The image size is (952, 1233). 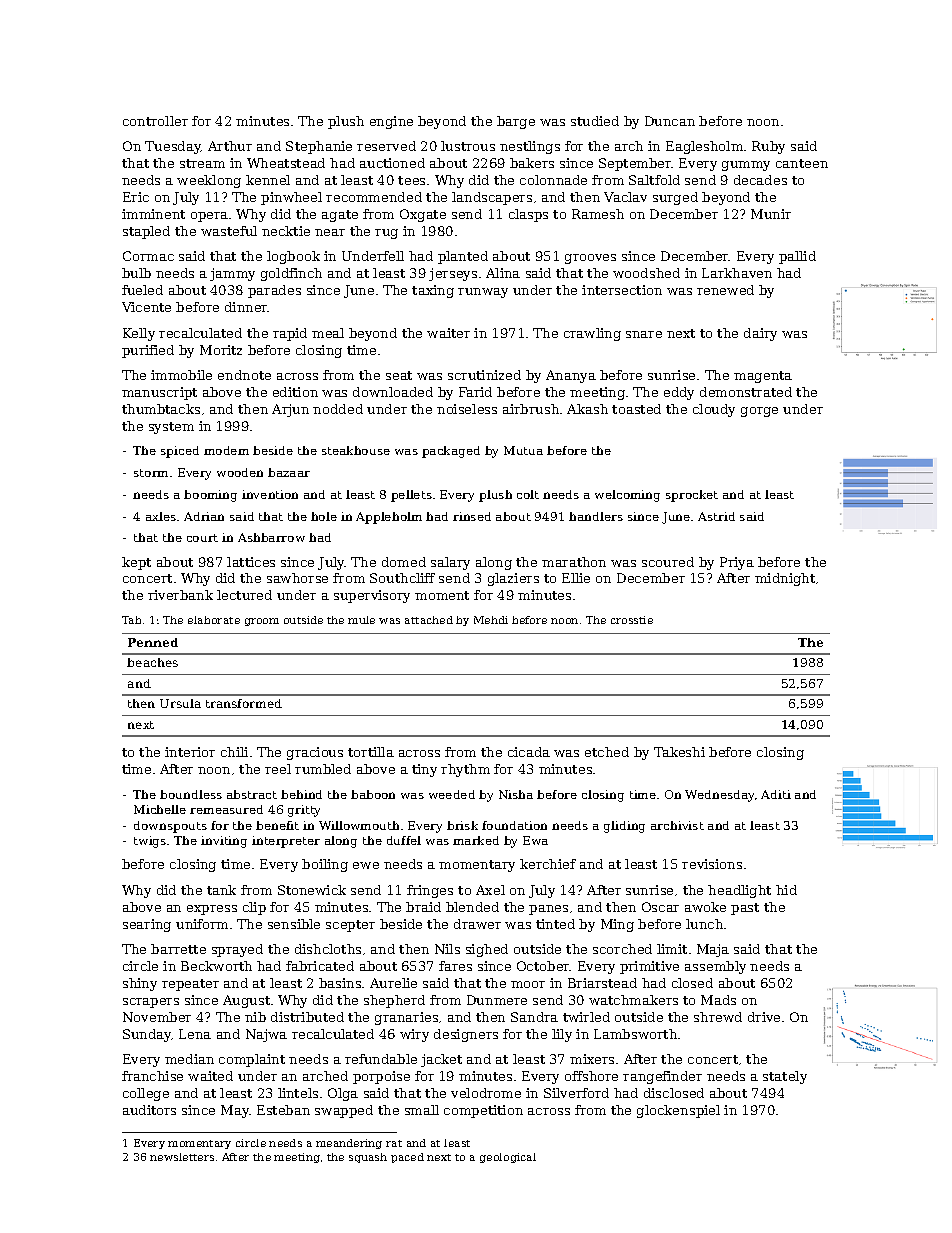 I want to click on awoke, so click(x=705, y=907).
